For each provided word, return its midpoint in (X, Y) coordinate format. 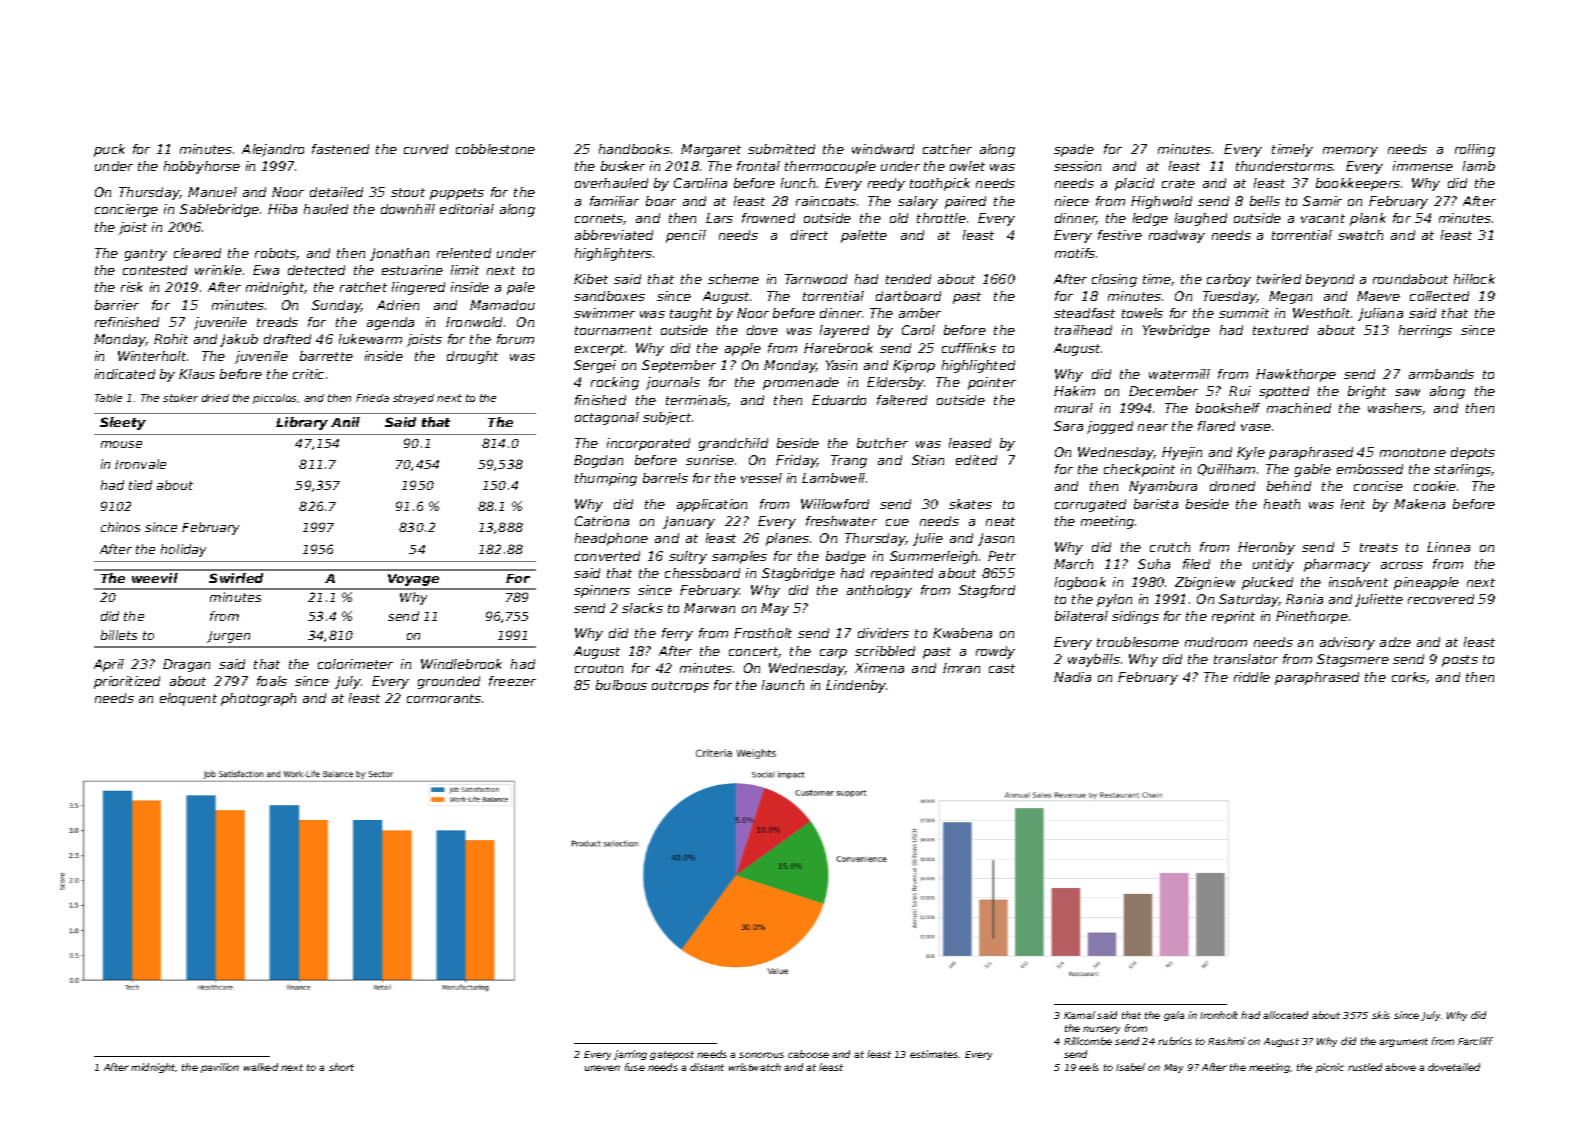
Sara (1068, 426)
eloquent (188, 699)
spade (1074, 150)
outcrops (680, 687)
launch (783, 685)
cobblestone (495, 149)
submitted (781, 149)
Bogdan (598, 461)
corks (1409, 677)
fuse (635, 1067)
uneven (602, 1068)
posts (1460, 661)
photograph (258, 699)
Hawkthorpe (1296, 375)
